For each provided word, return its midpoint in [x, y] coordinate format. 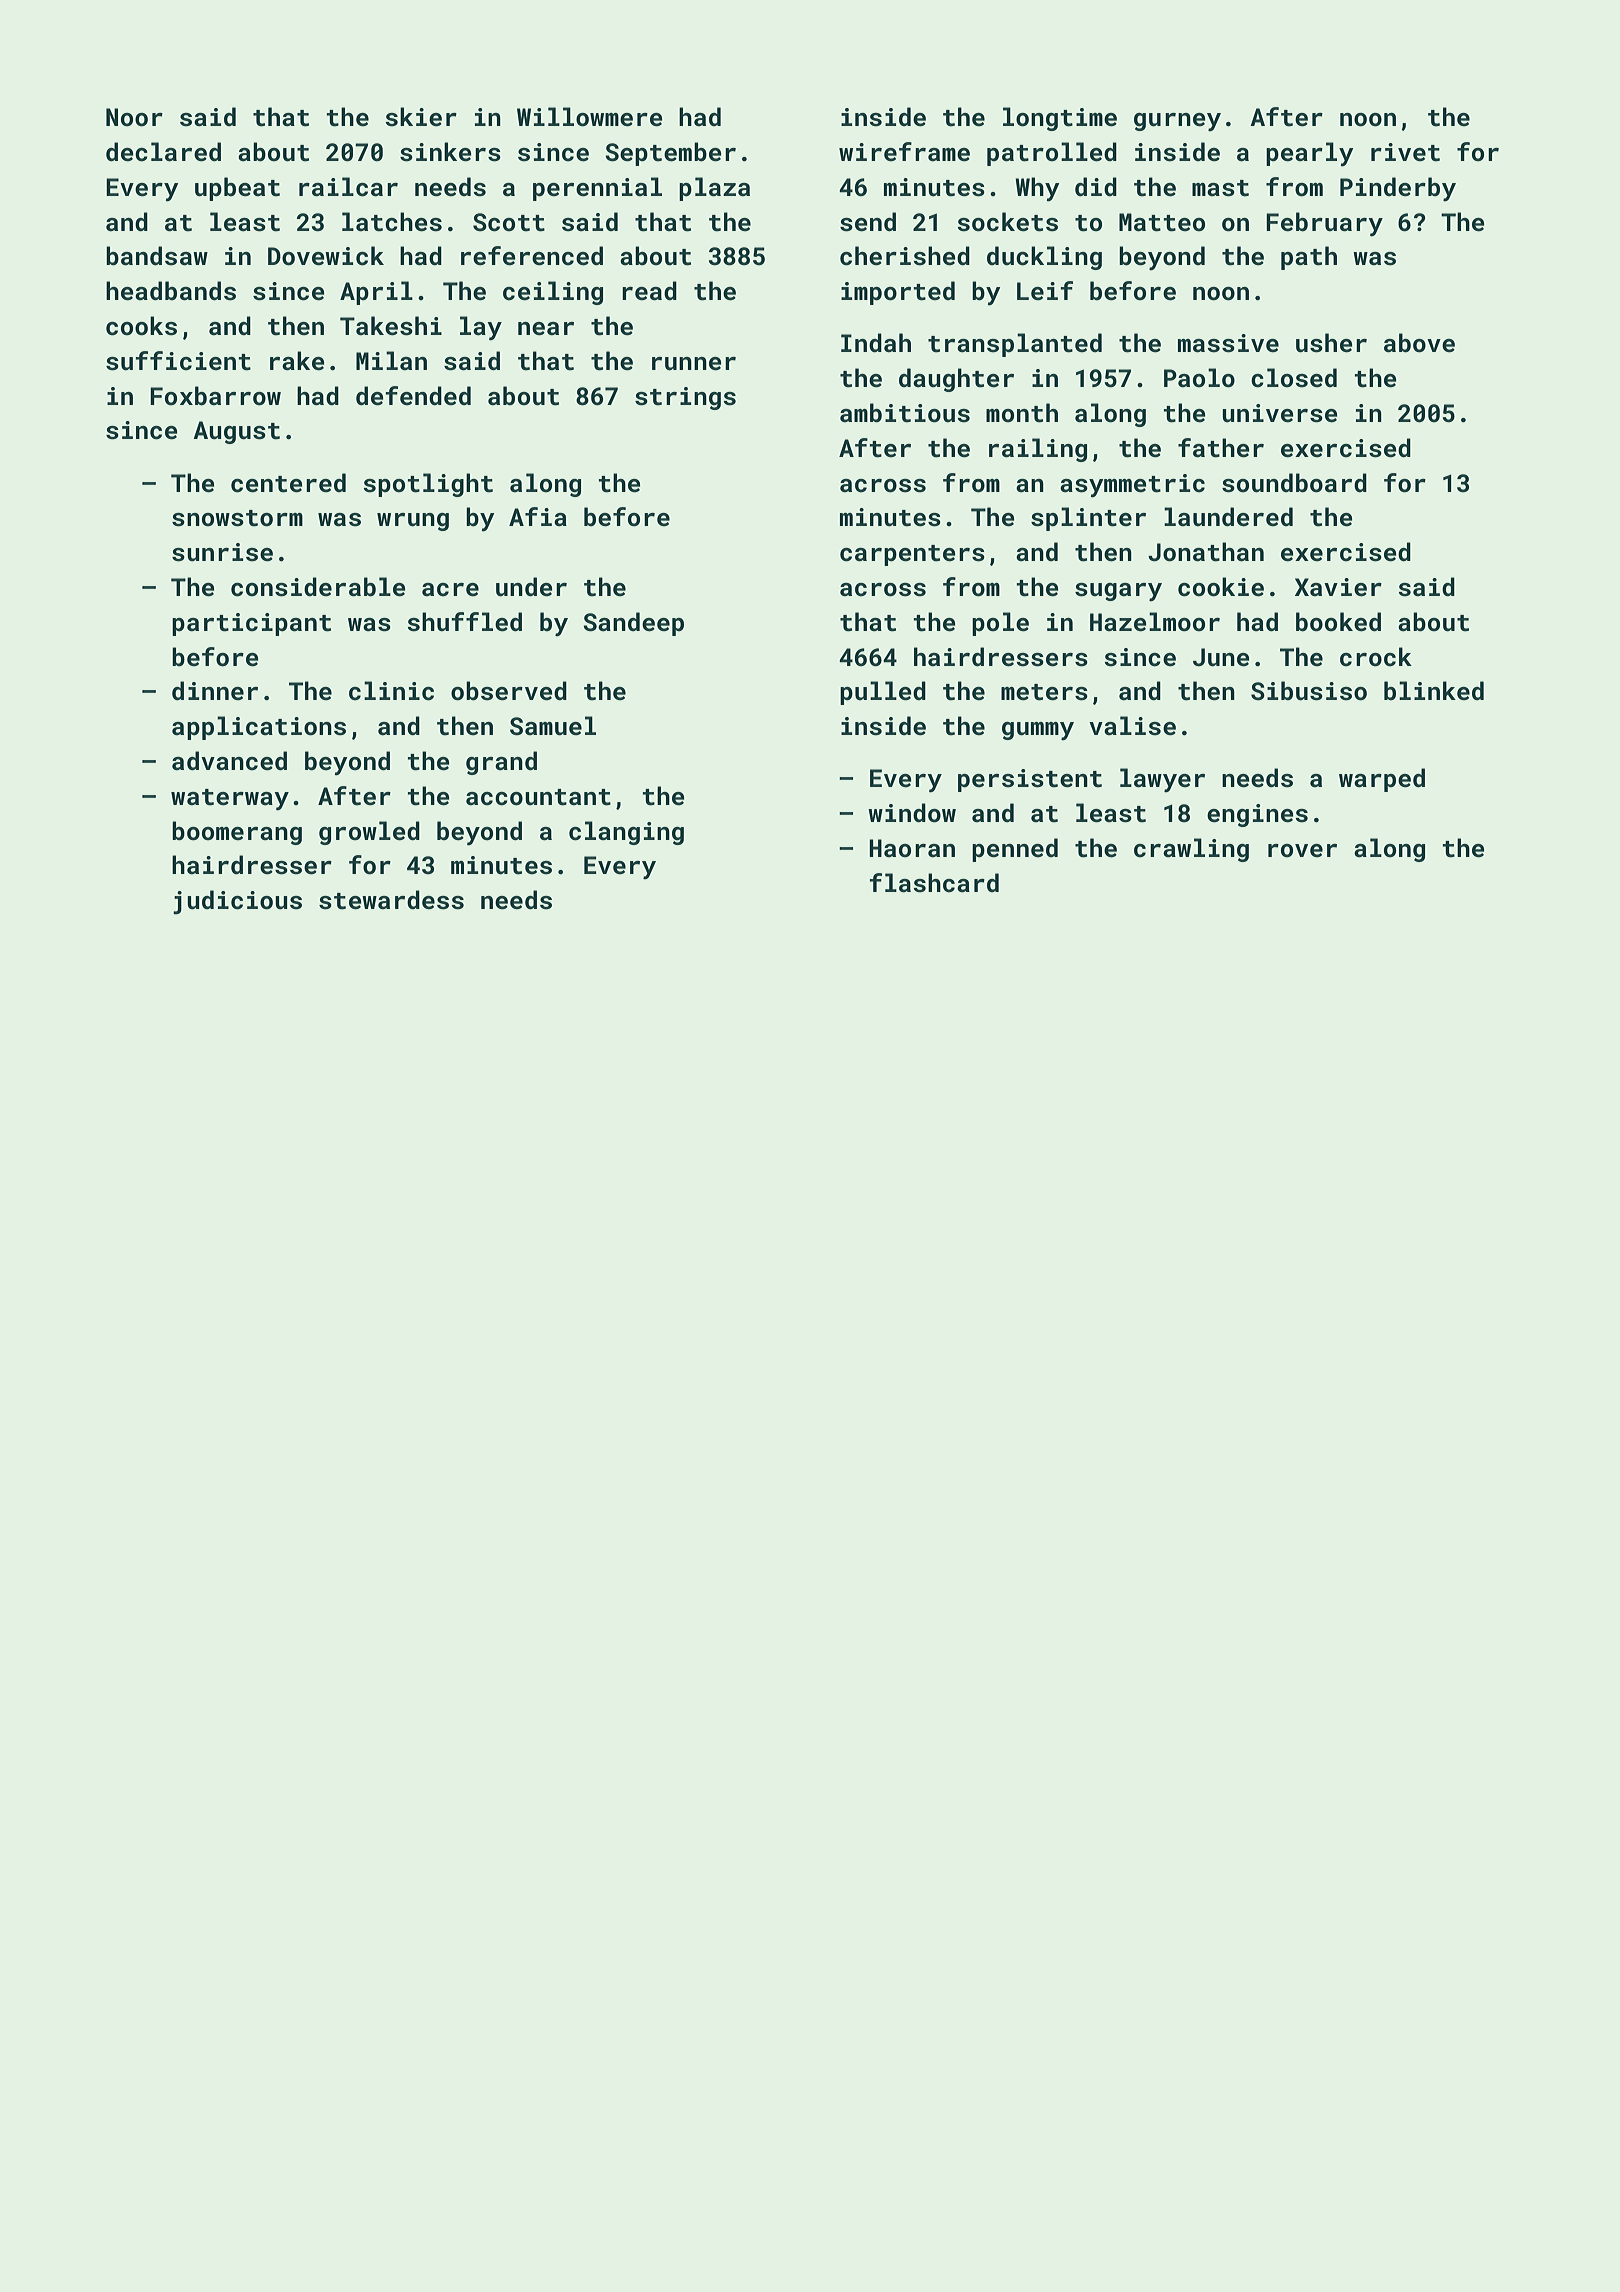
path [1309, 258]
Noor [134, 117]
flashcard [934, 883]
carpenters [912, 555]
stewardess [391, 900]
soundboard [1294, 483]
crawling [1191, 850]
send [868, 222]
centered [288, 483]
